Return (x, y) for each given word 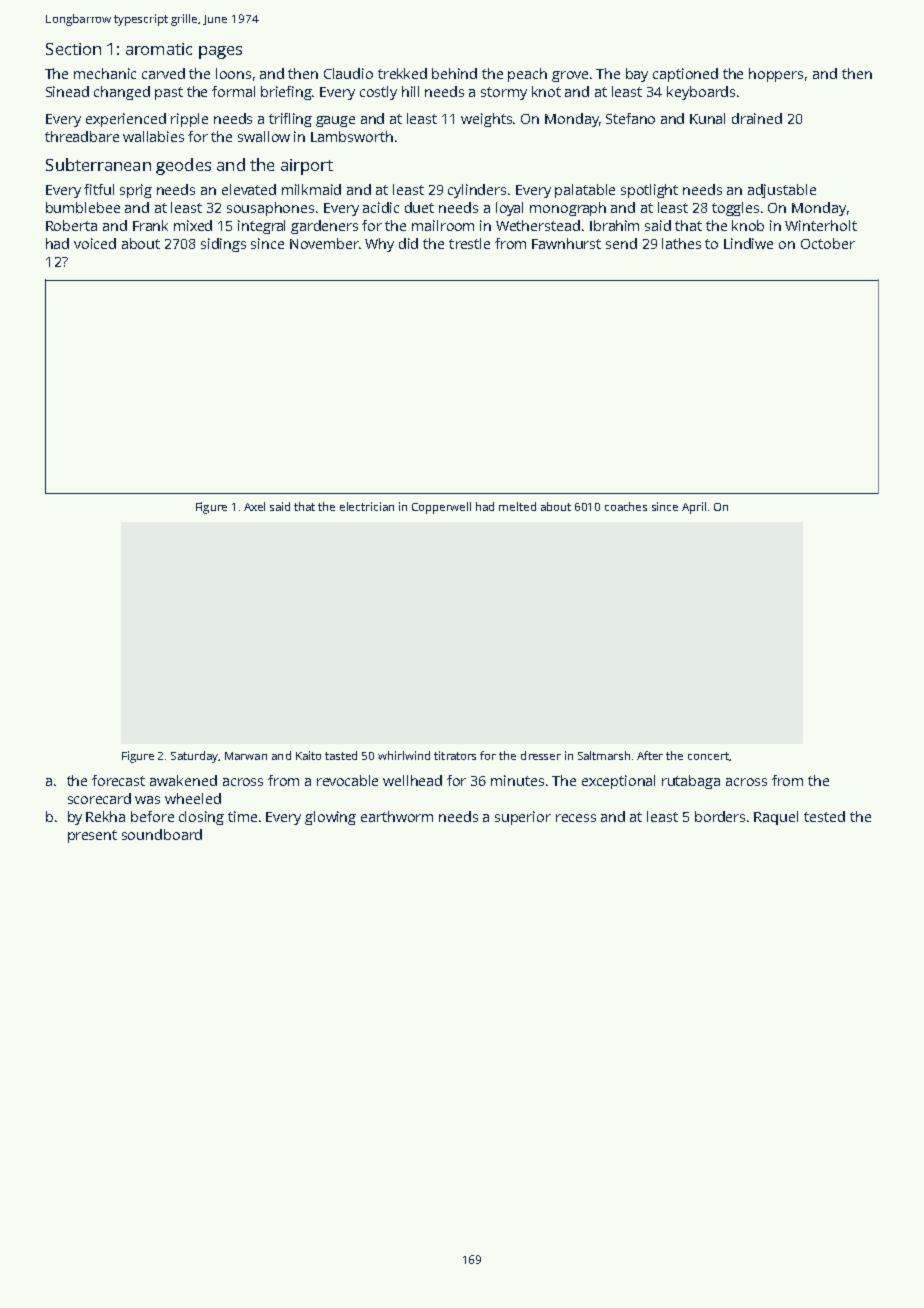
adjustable (782, 191)
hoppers (776, 75)
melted (517, 506)
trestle (469, 243)
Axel (254, 506)
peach (527, 75)
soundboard (162, 834)
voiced (95, 243)
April (694, 508)
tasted (341, 755)
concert (708, 756)
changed (122, 93)
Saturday (194, 757)
